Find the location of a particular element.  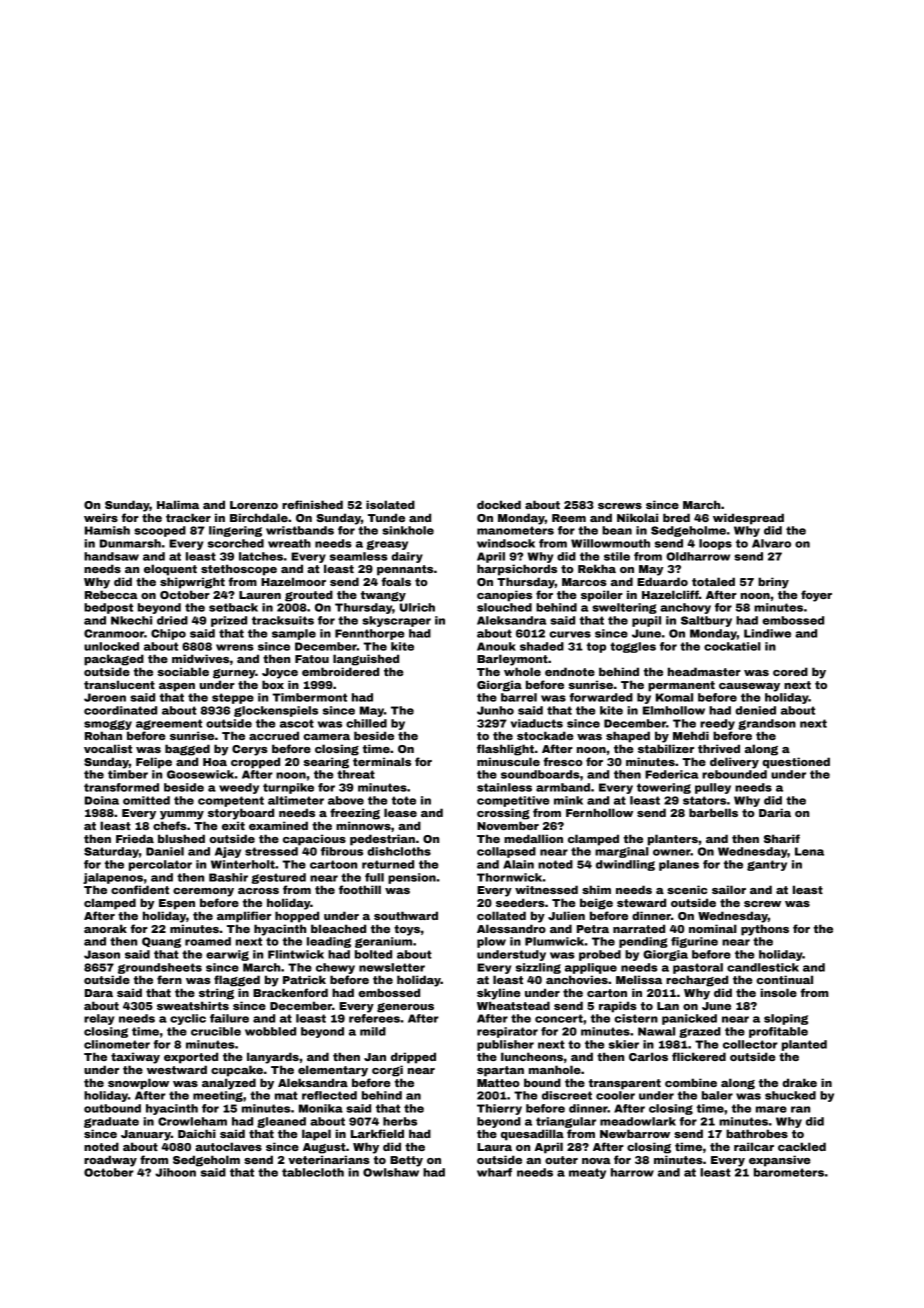

curves is located at coordinates (570, 634).
